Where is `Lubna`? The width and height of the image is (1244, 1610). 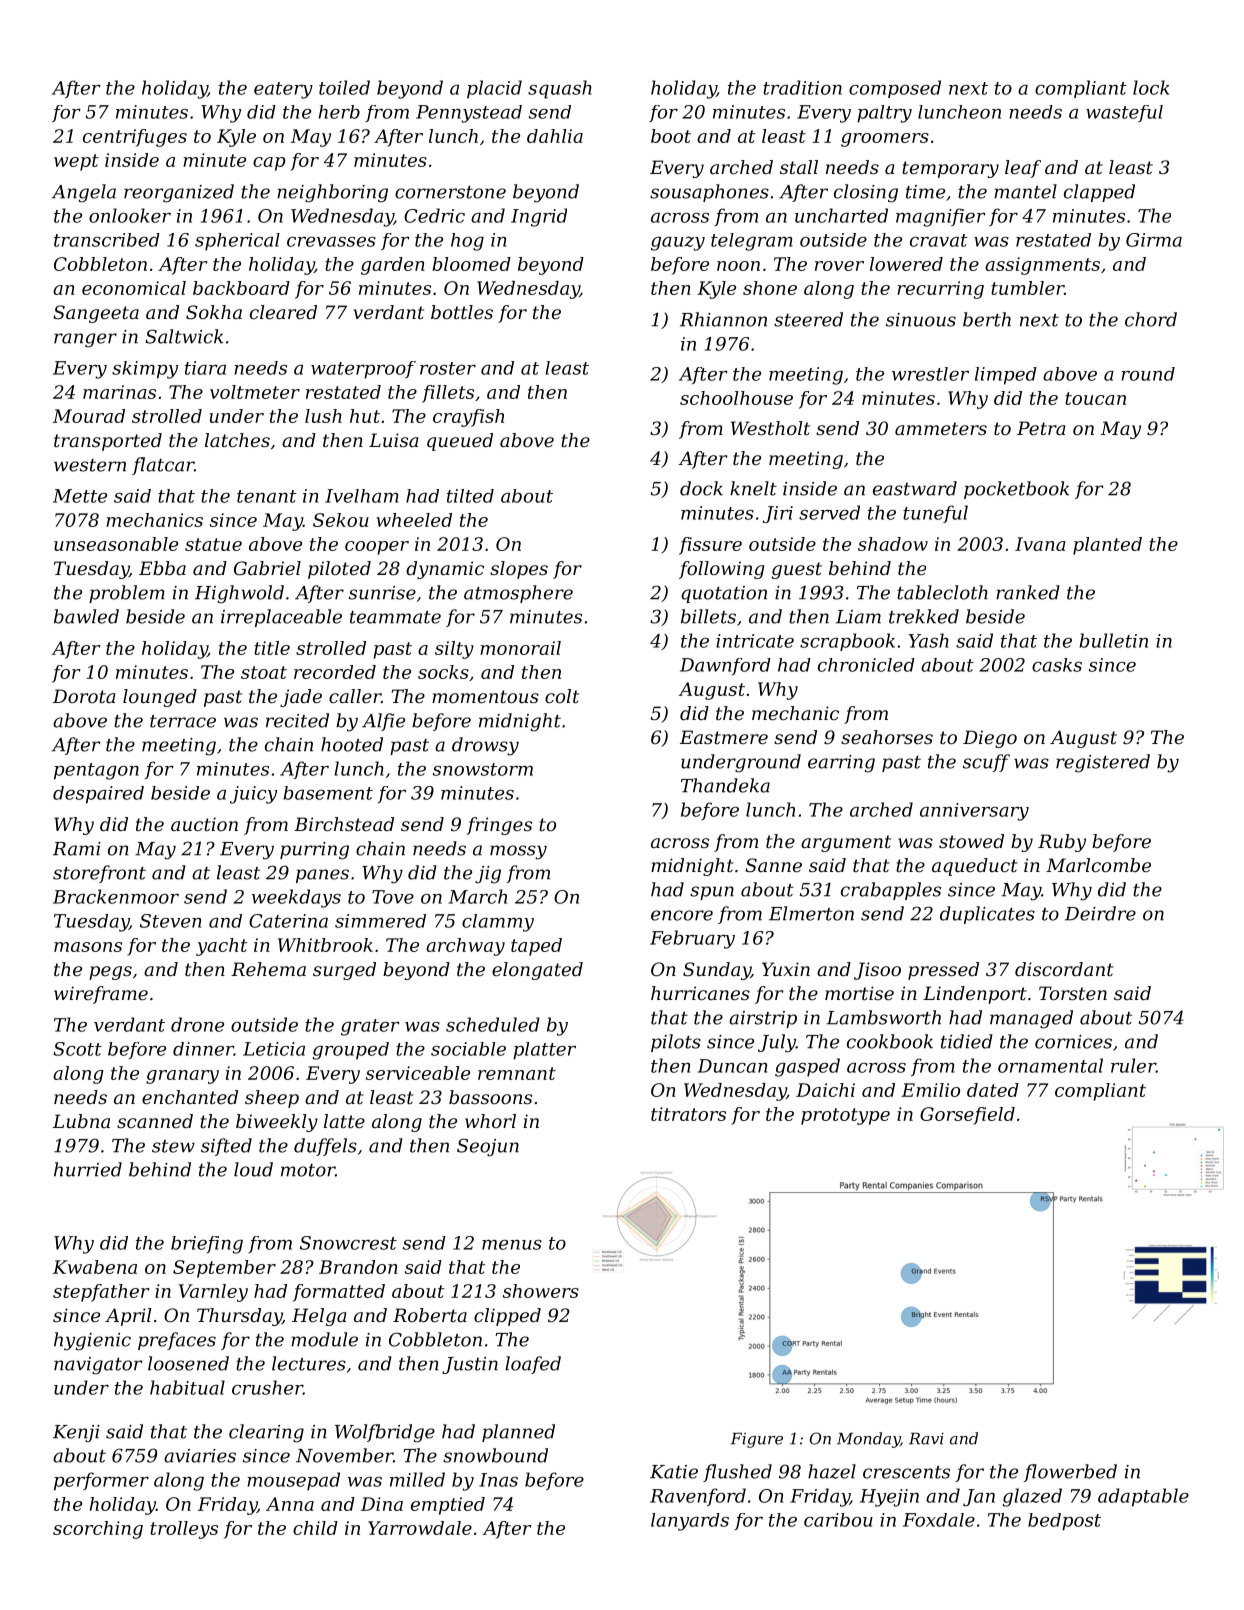 Lubna is located at coordinates (81, 1121).
